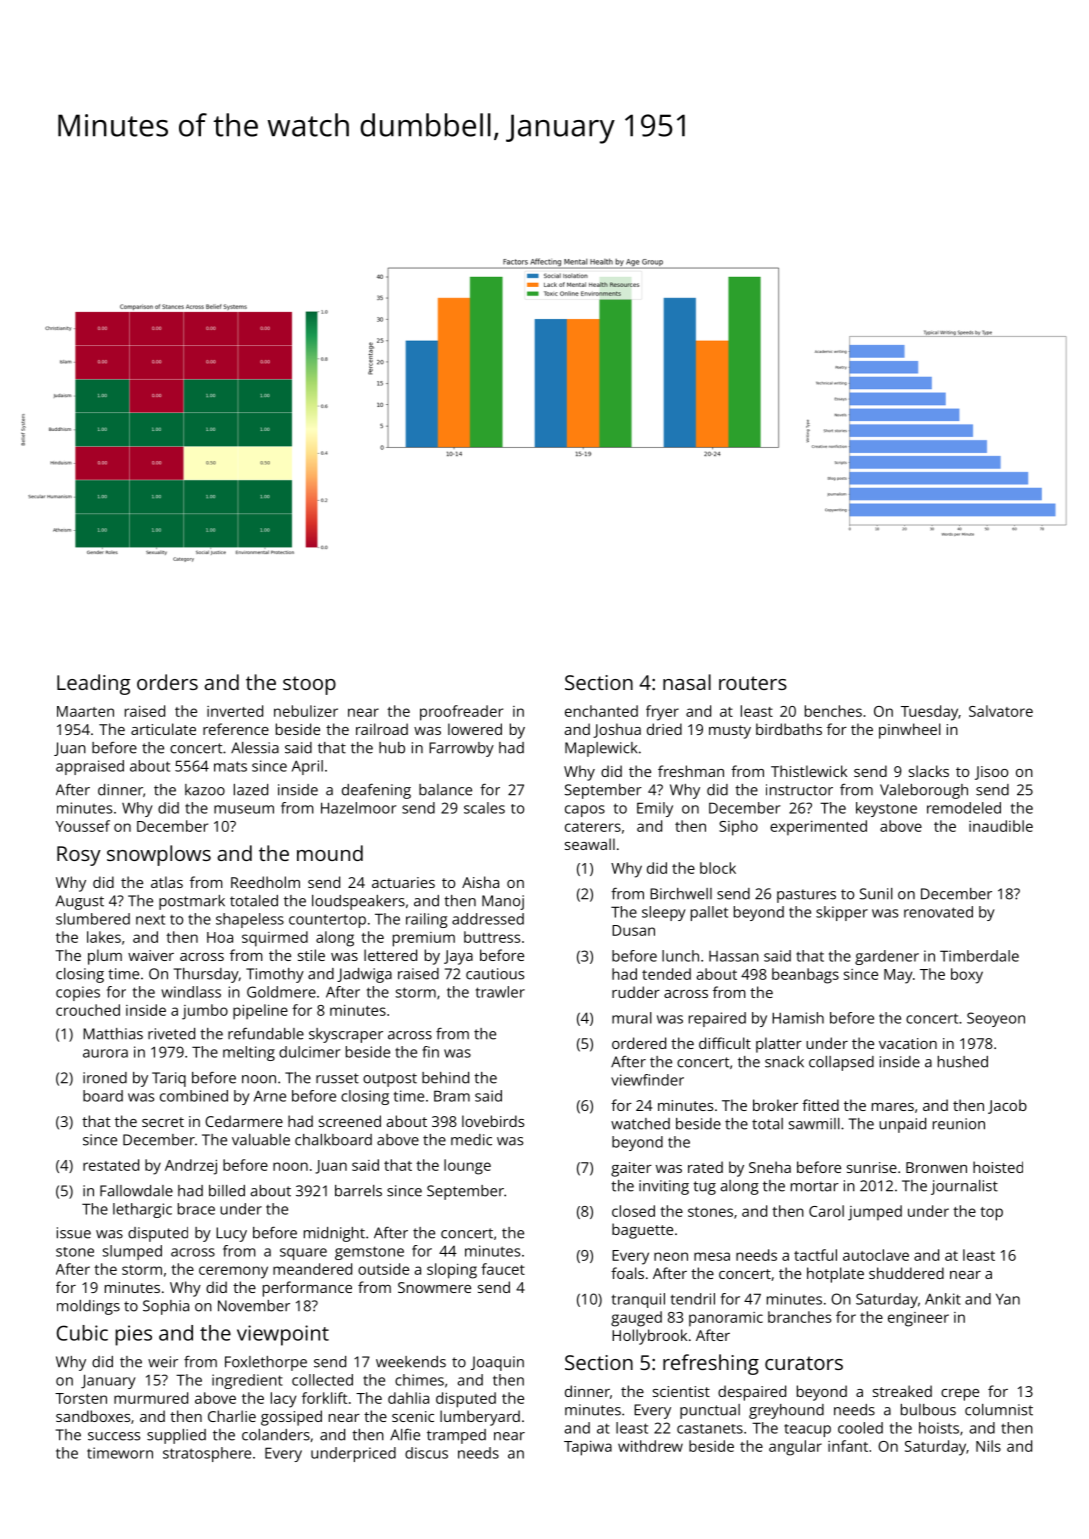  I want to click on Salvatore, so click(1001, 711).
